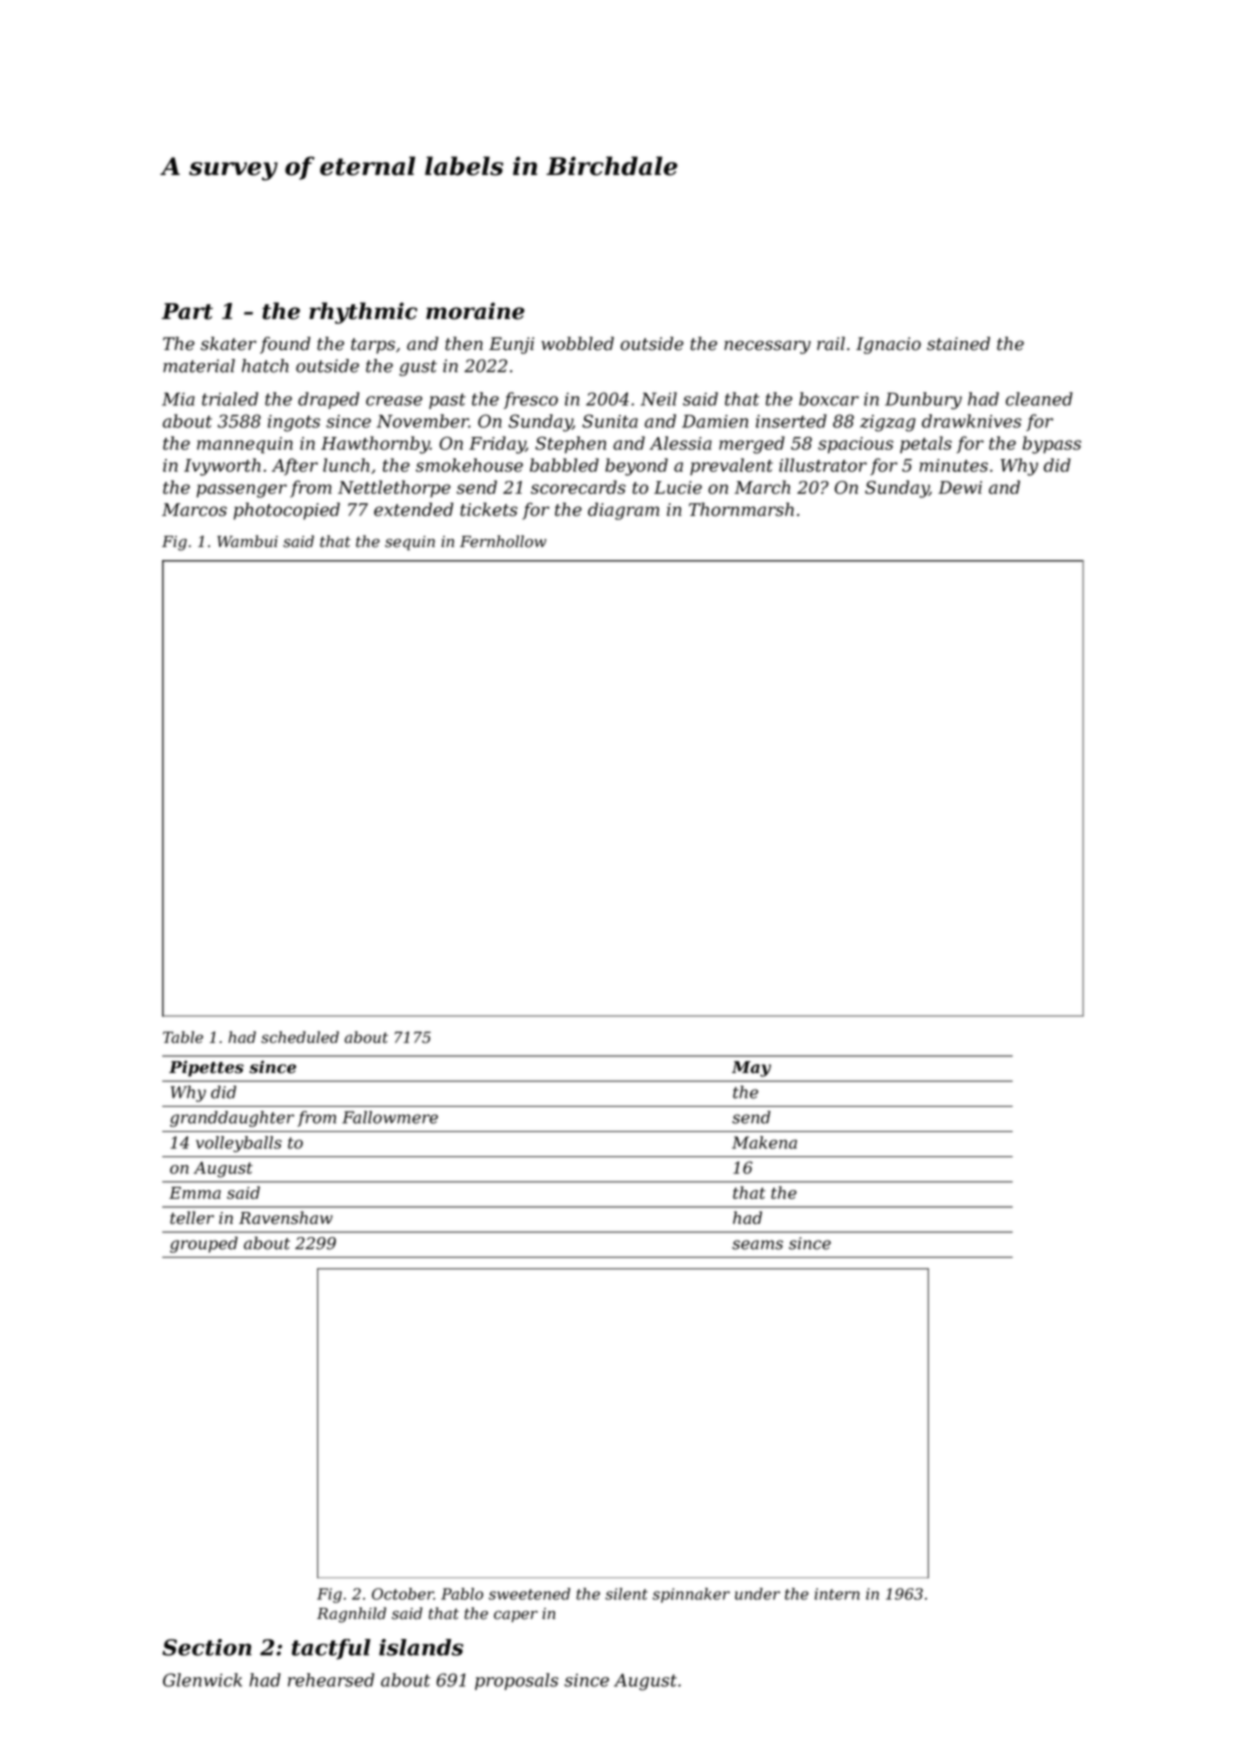 This document has height=1763, width=1246. What do you see at coordinates (757, 1245) in the document?
I see `seams` at bounding box center [757, 1245].
